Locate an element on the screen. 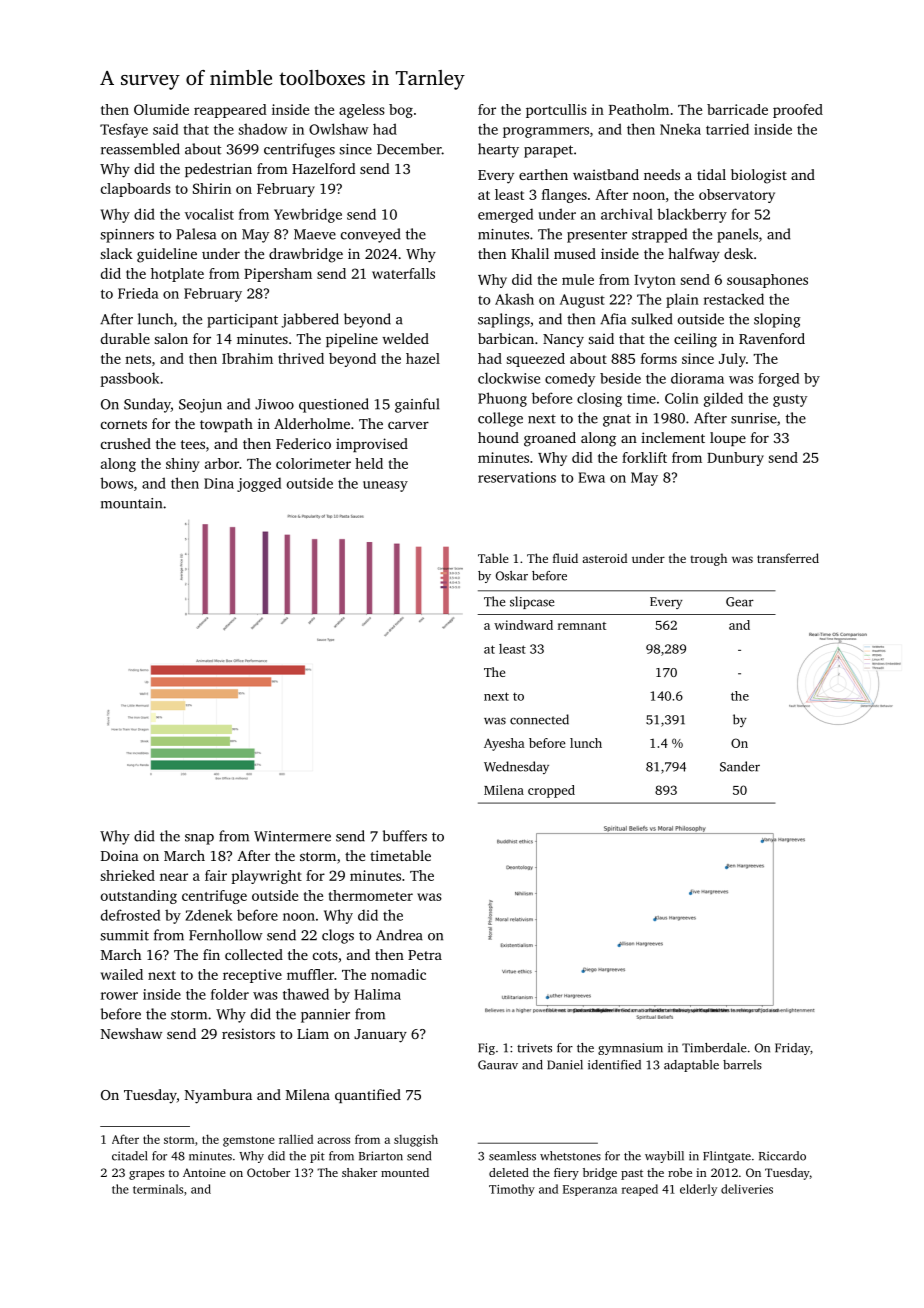 Image resolution: width=924 pixels, height=1308 pixels. Ayesha is located at coordinates (504, 744).
